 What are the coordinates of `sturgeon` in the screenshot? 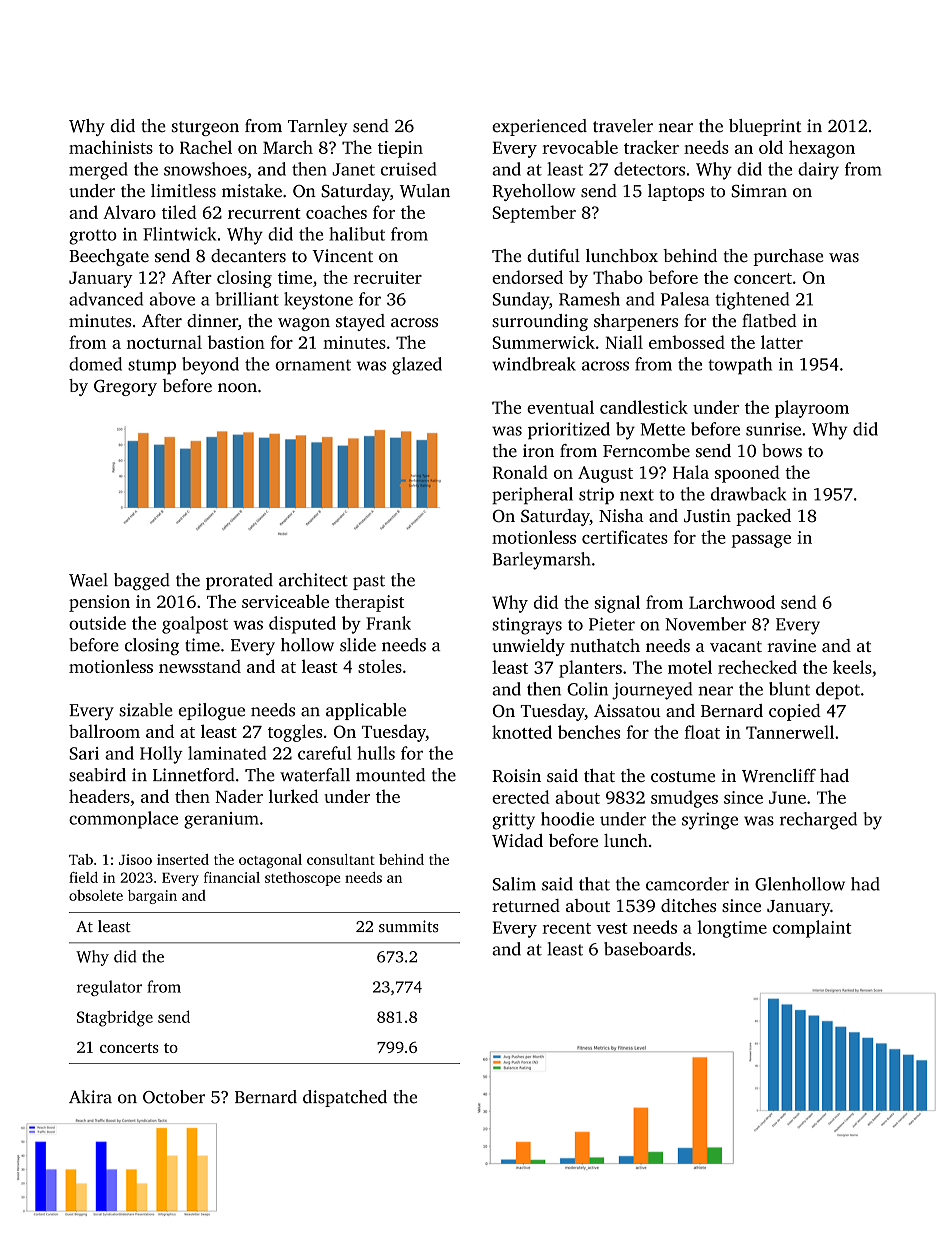 It's located at (205, 128).
